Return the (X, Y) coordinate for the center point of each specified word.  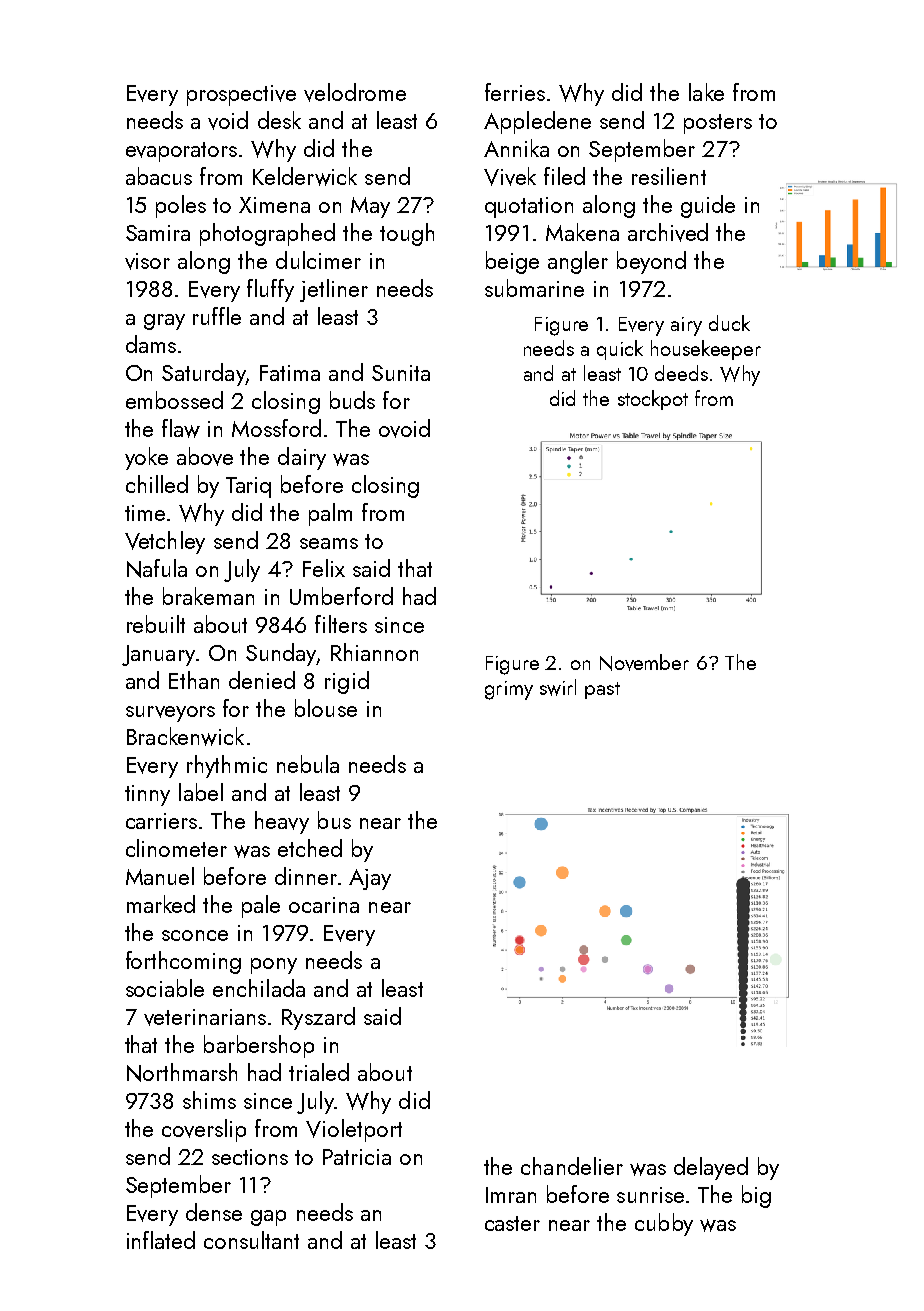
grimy (509, 690)
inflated (161, 1240)
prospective (241, 95)
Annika (516, 148)
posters (718, 124)
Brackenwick (185, 736)
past (602, 690)
